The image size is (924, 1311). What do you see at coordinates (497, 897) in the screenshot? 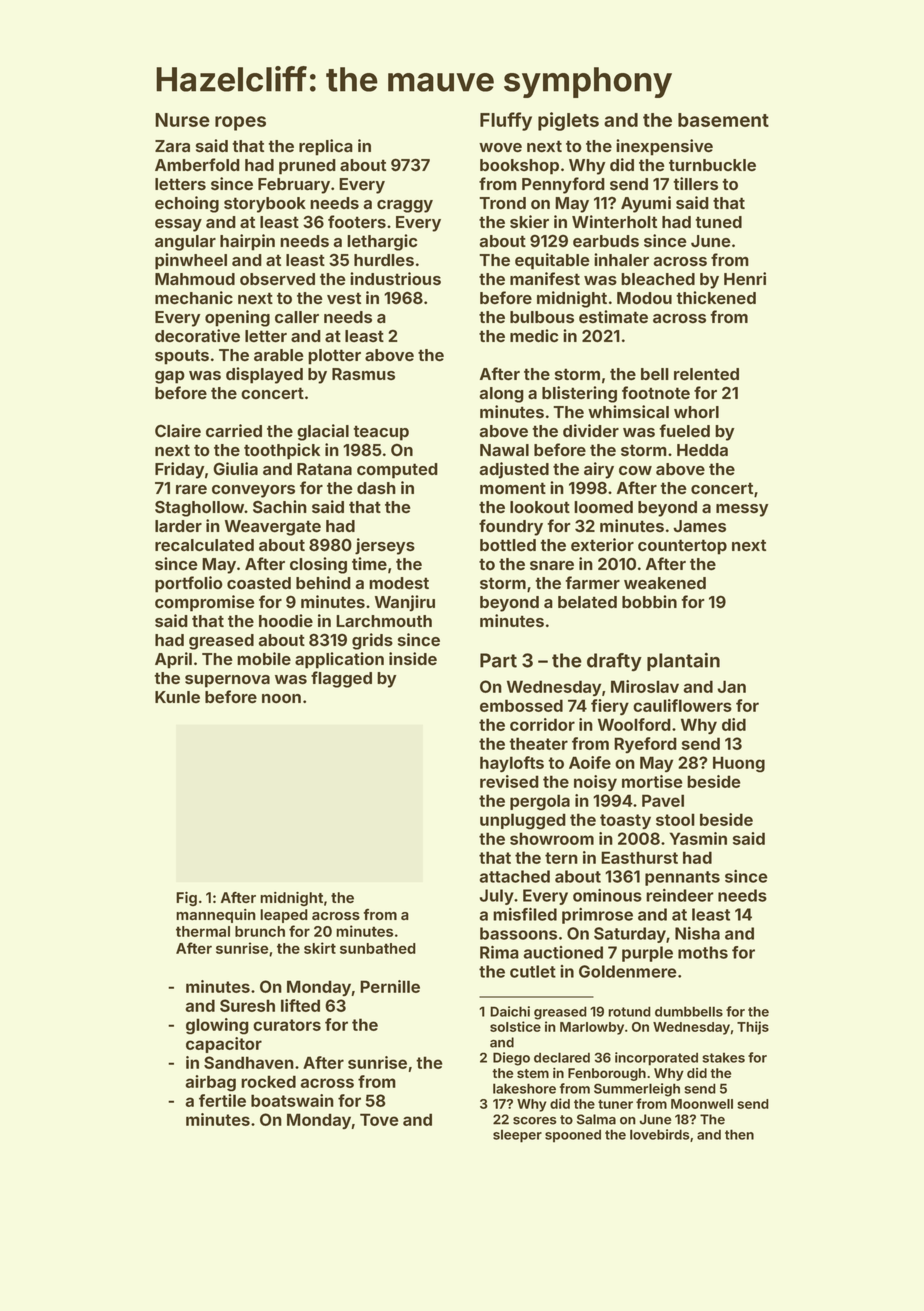
I see `July` at bounding box center [497, 897].
